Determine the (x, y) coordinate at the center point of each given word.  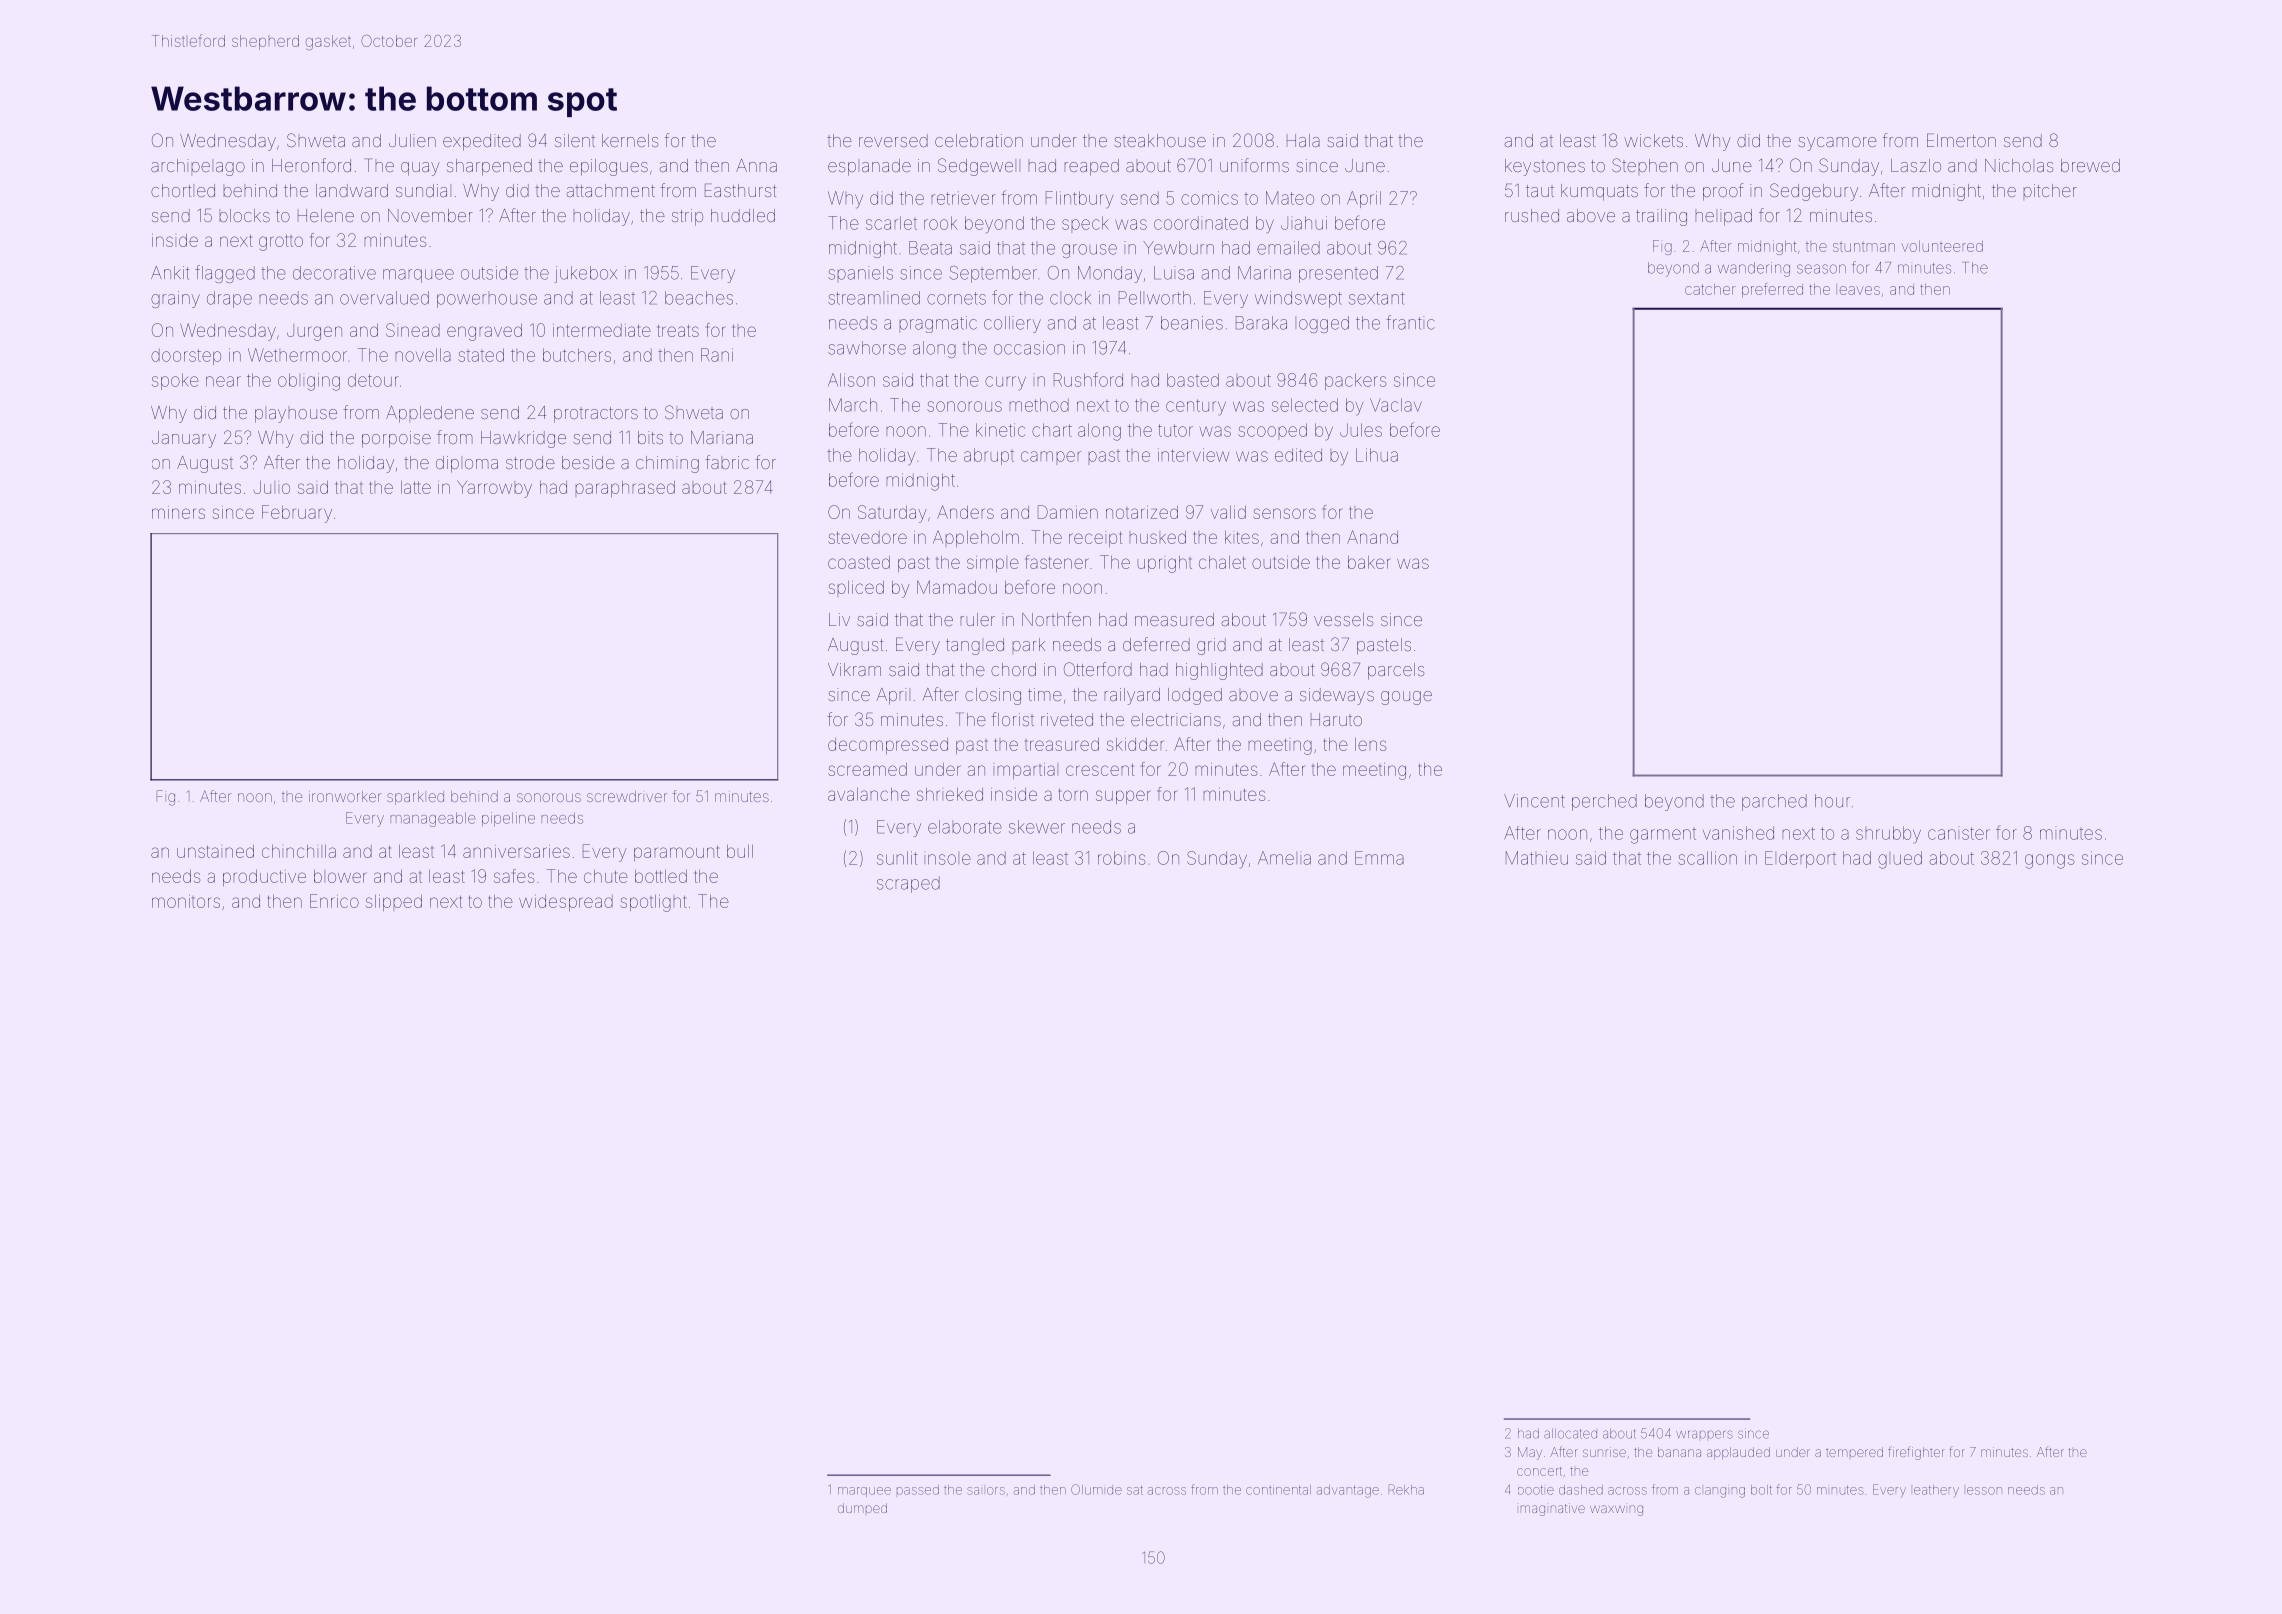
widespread (566, 903)
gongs (2049, 861)
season (1821, 269)
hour (1832, 801)
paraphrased (625, 489)
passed (918, 1490)
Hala (1303, 140)
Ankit (170, 273)
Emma (1379, 858)
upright (1165, 564)
